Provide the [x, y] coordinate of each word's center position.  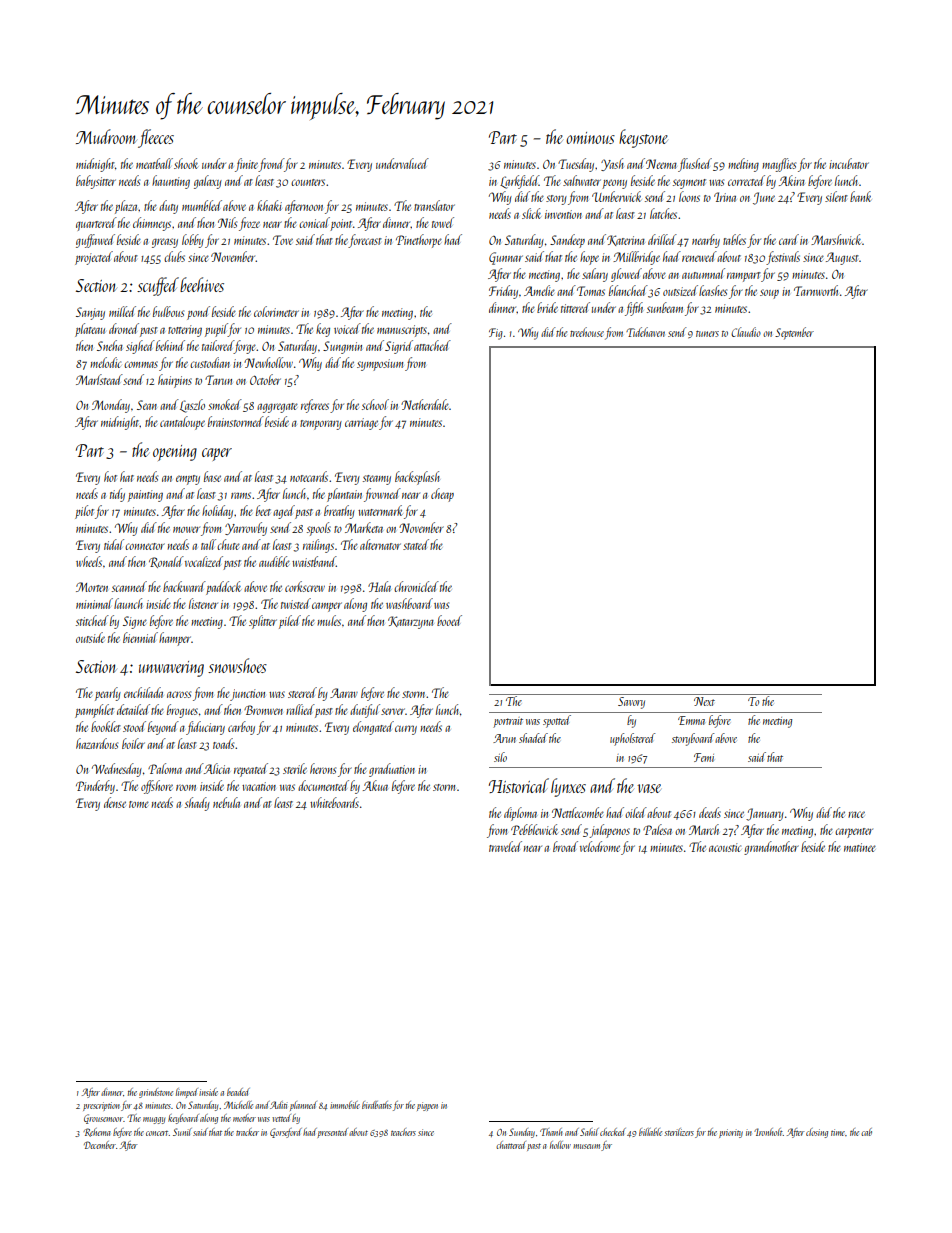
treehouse [587, 332]
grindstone [156, 1093]
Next [704, 701]
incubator [849, 163]
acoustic [725, 847]
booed [449, 620]
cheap [442, 495]
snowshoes [237, 665]
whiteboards [334, 802]
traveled [505, 846]
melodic [105, 362]
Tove [283, 240]
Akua [375, 785]
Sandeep [567, 241]
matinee [860, 847]
